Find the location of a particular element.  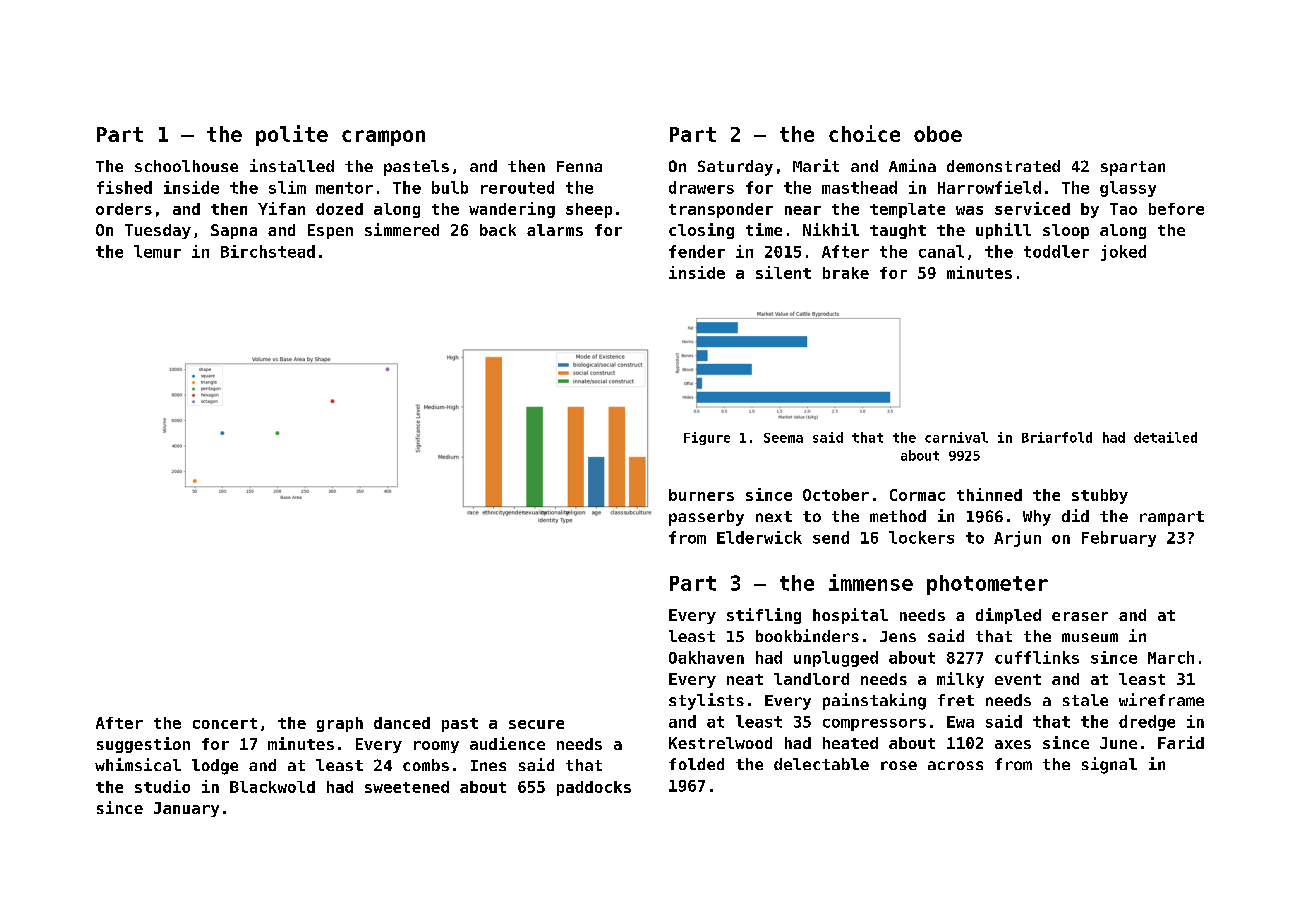

joked is located at coordinates (1123, 253).
